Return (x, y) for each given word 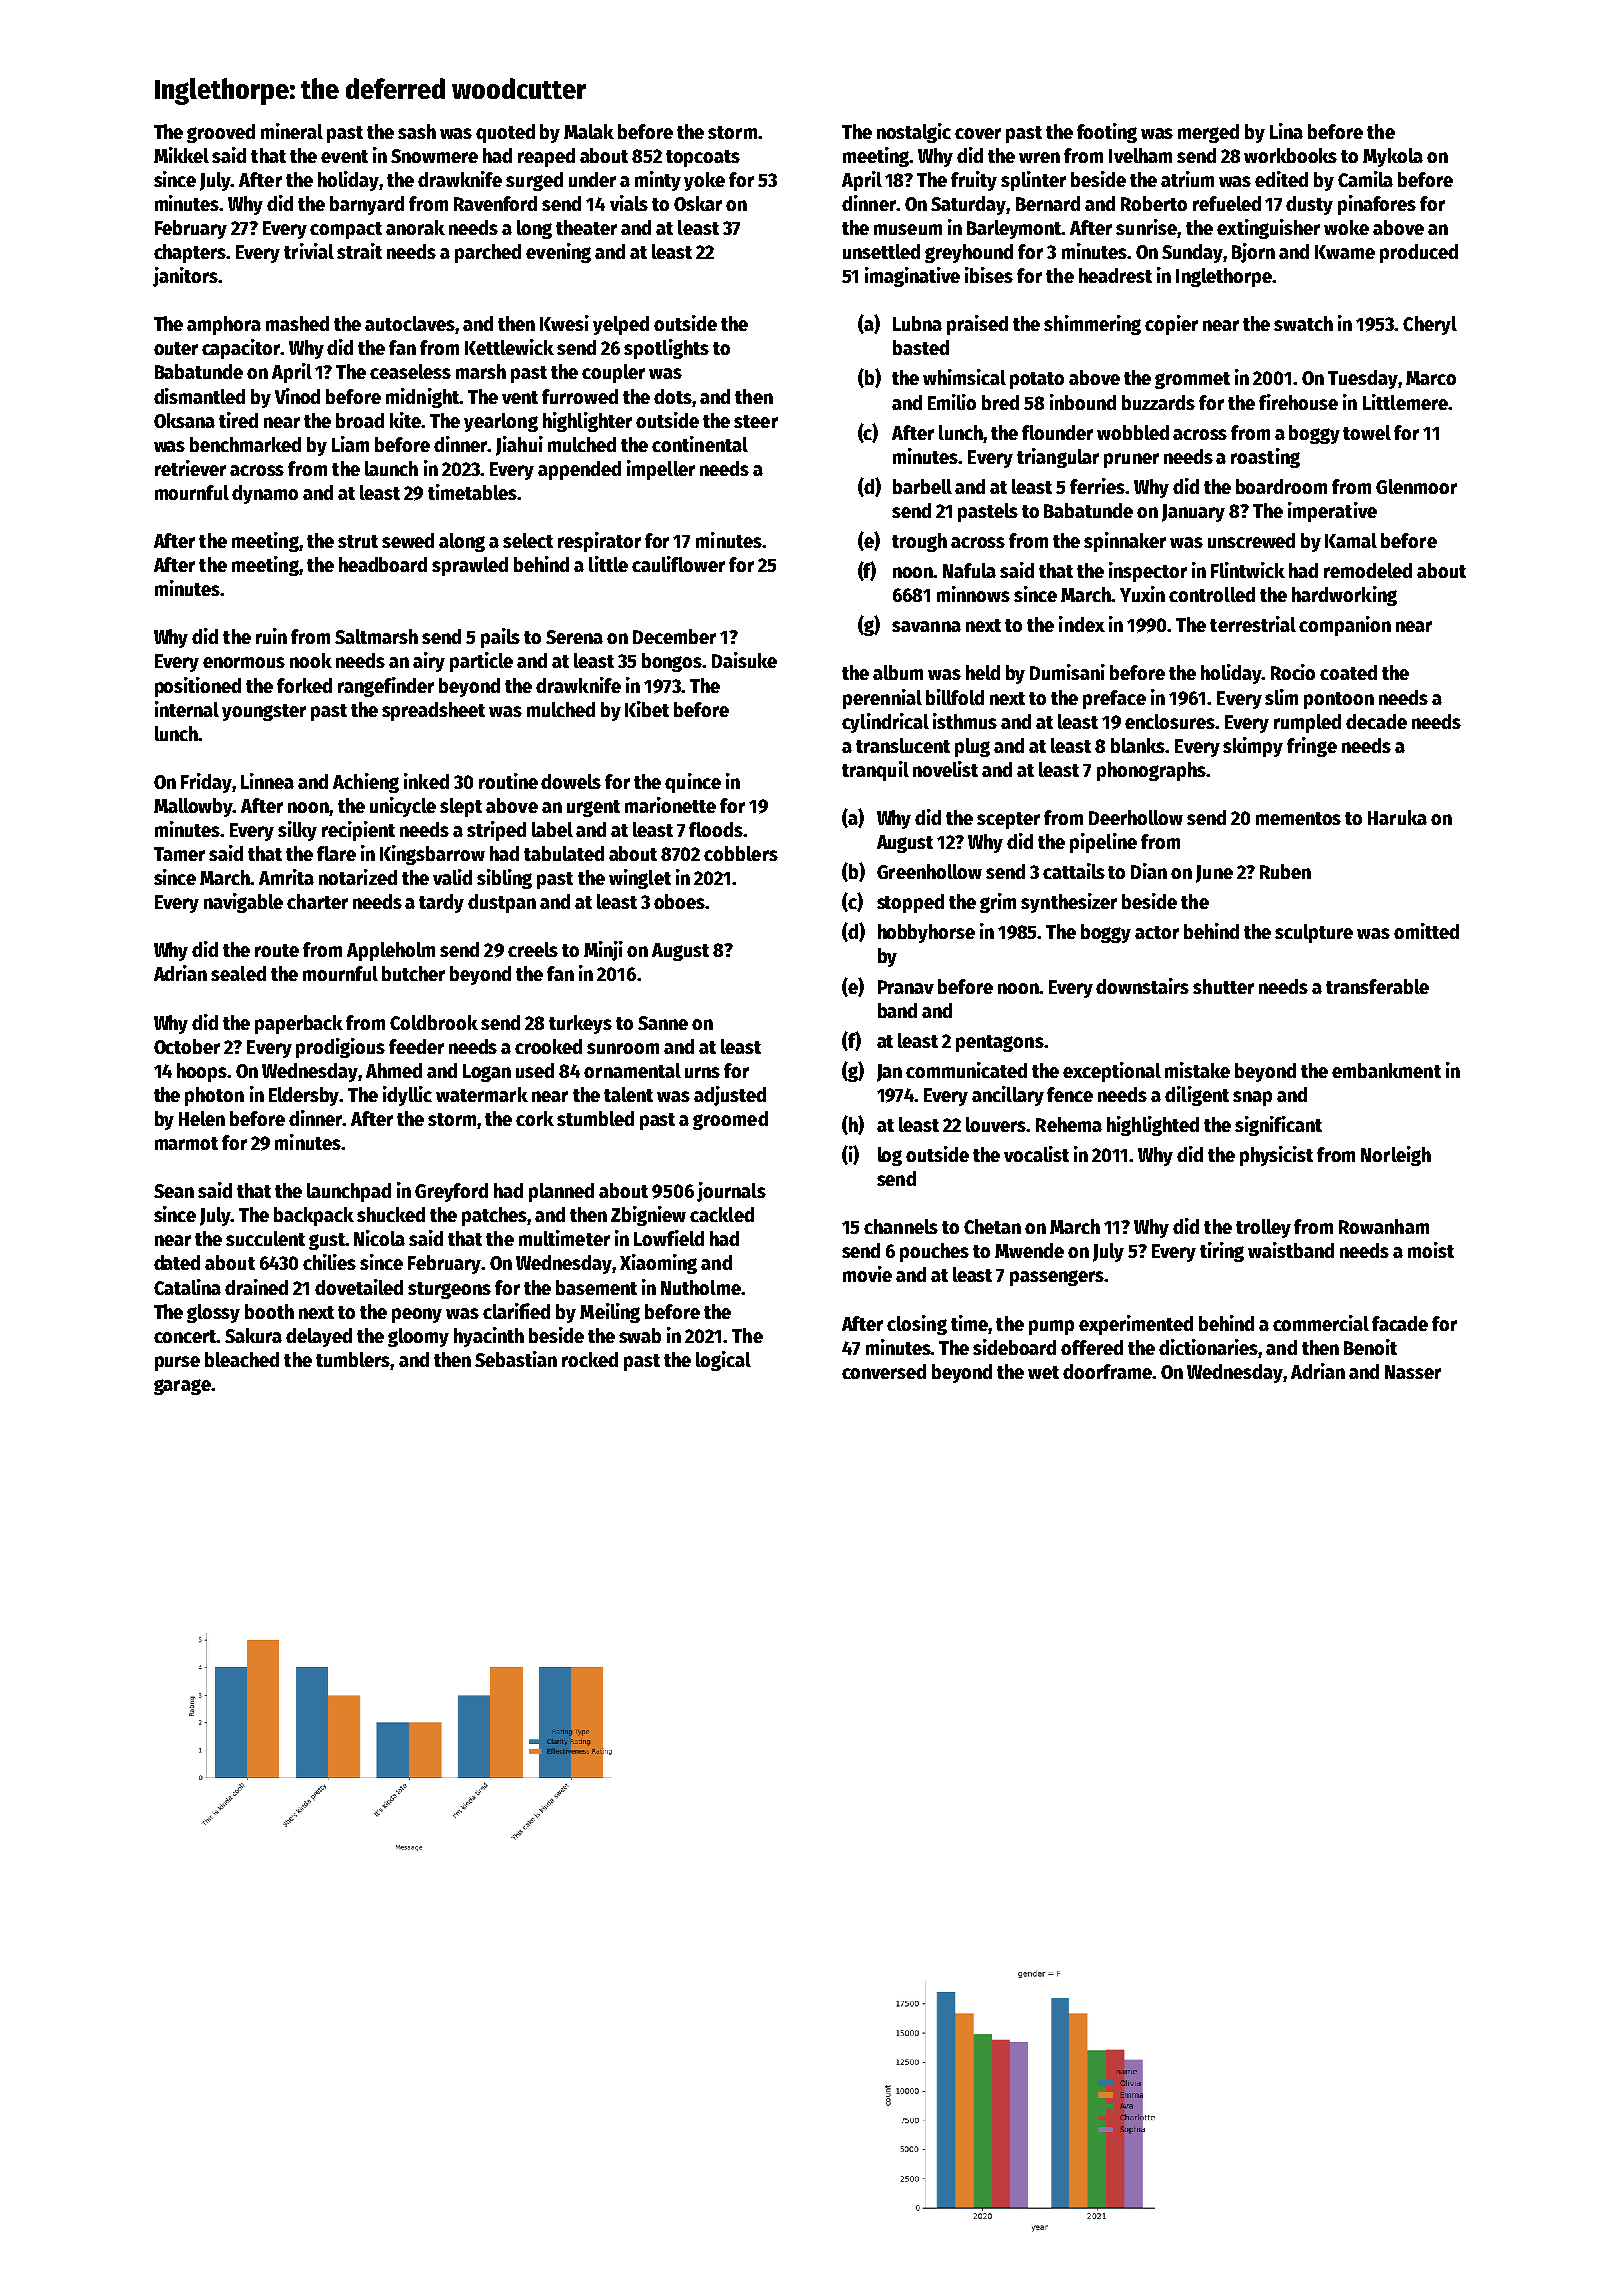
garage (182, 1387)
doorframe (1107, 1371)
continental (700, 444)
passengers (1057, 1278)
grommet (1192, 380)
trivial (309, 251)
